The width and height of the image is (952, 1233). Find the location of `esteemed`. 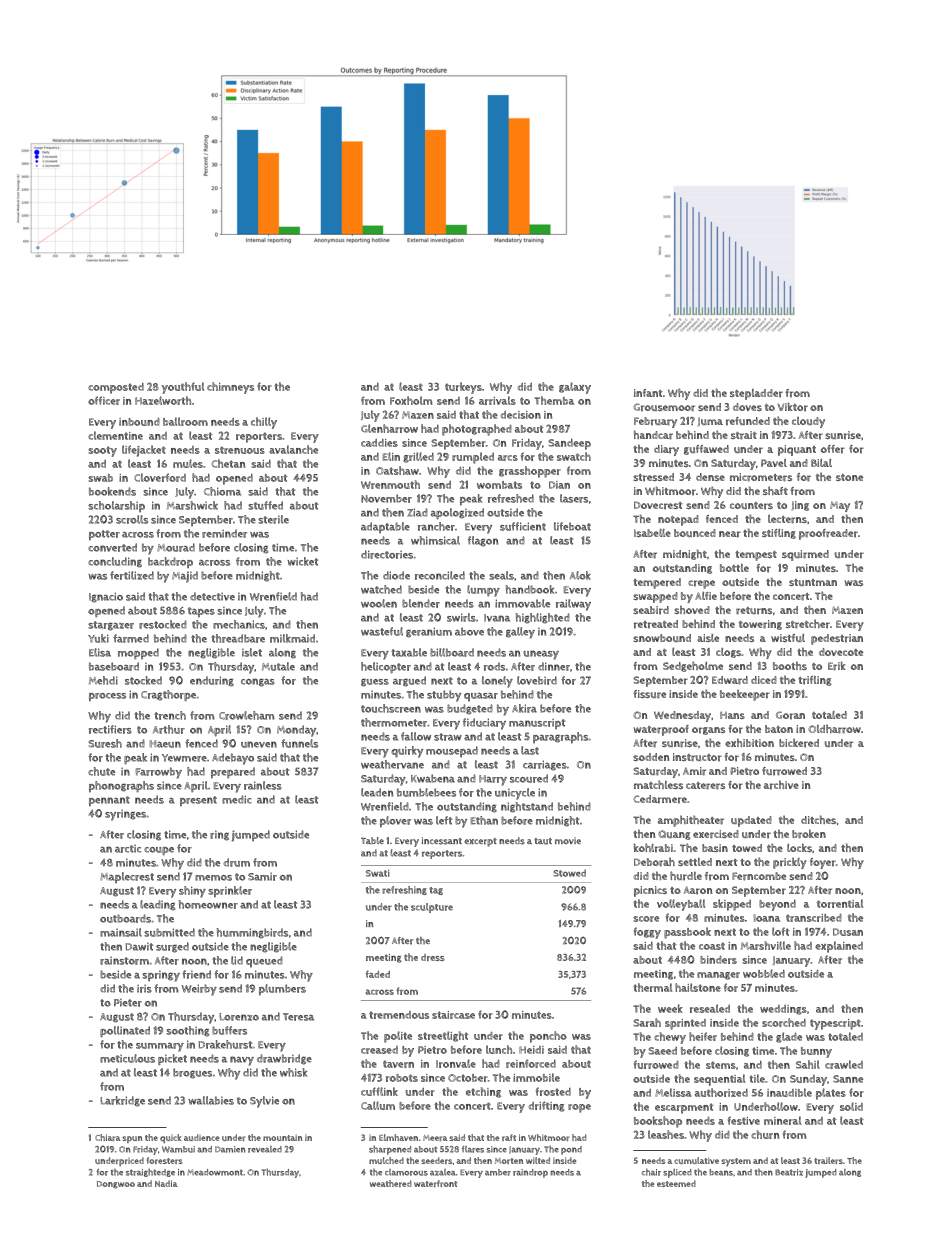

esteemed is located at coordinates (676, 1183).
